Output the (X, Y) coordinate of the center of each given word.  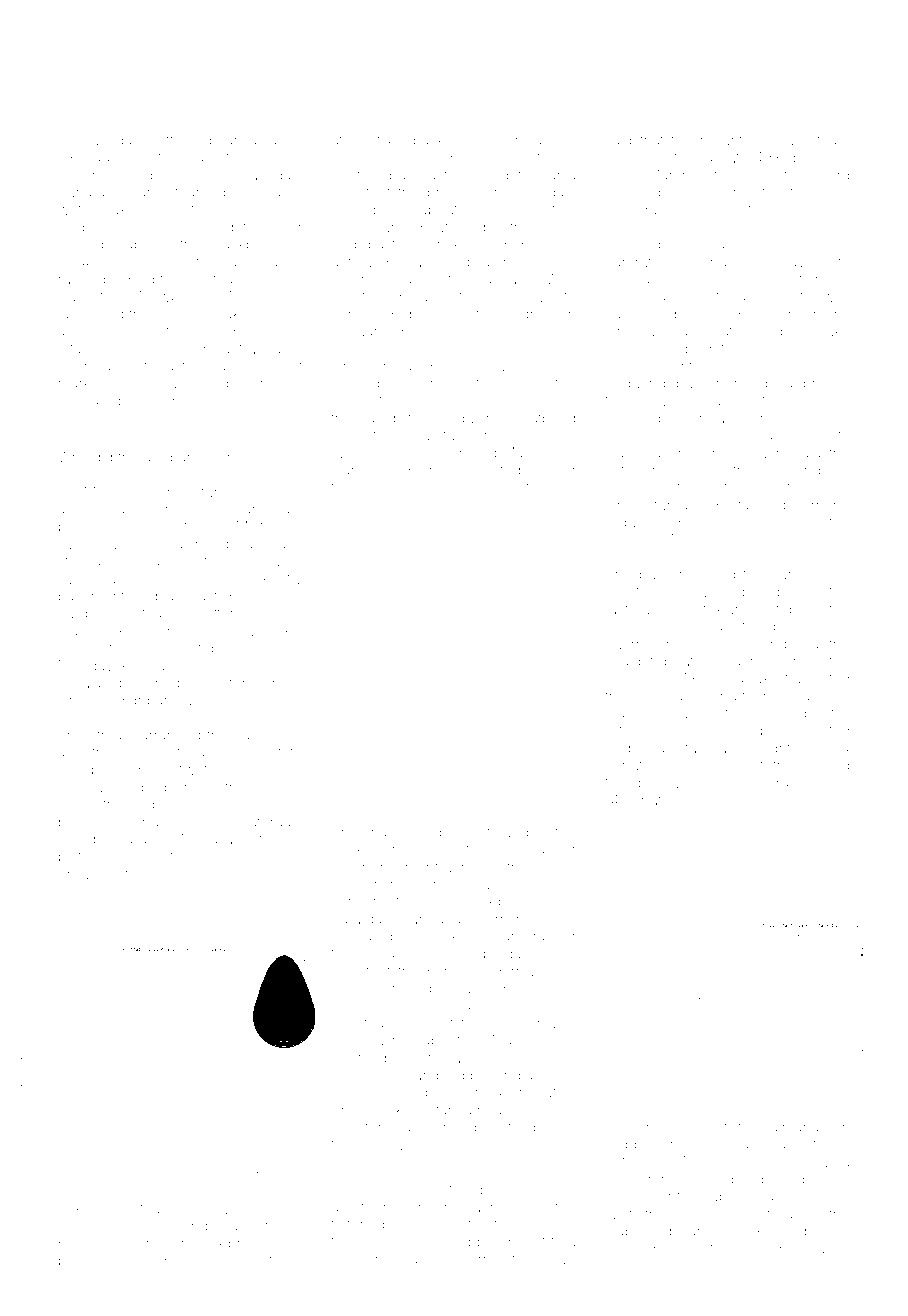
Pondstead (94, 1226)
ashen (555, 140)
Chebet (155, 752)
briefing (824, 766)
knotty (282, 580)
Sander (552, 849)
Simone (824, 505)
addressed (175, 509)
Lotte (165, 140)
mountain (731, 140)
